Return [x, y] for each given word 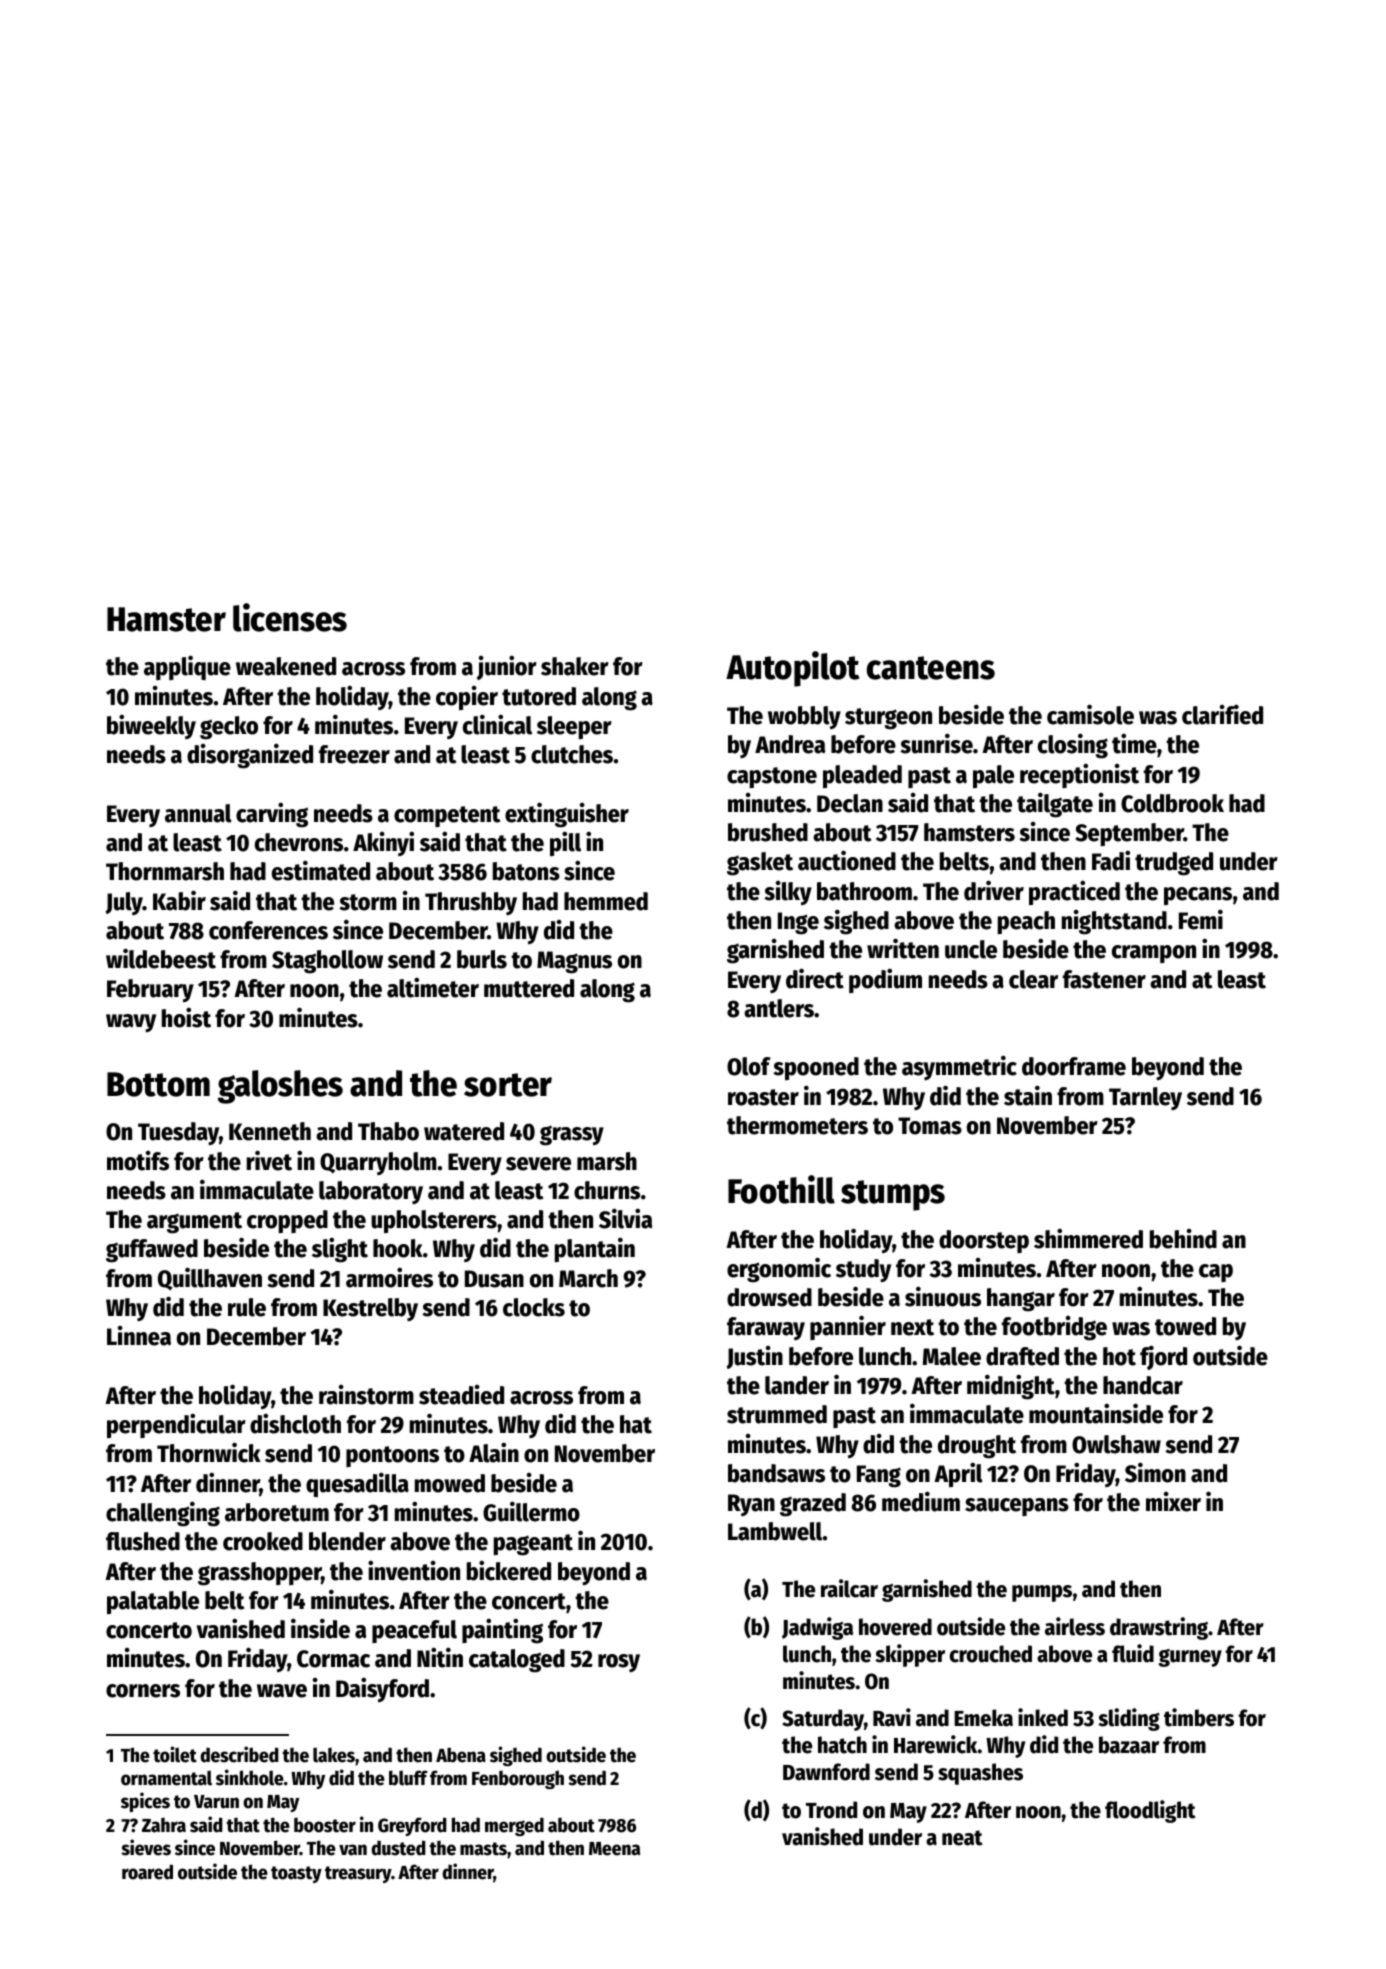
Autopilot [793, 669]
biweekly [151, 726]
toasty [296, 1874]
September [1129, 834]
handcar [1143, 1385]
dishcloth [295, 1423]
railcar [849, 1588]
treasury [358, 1874]
